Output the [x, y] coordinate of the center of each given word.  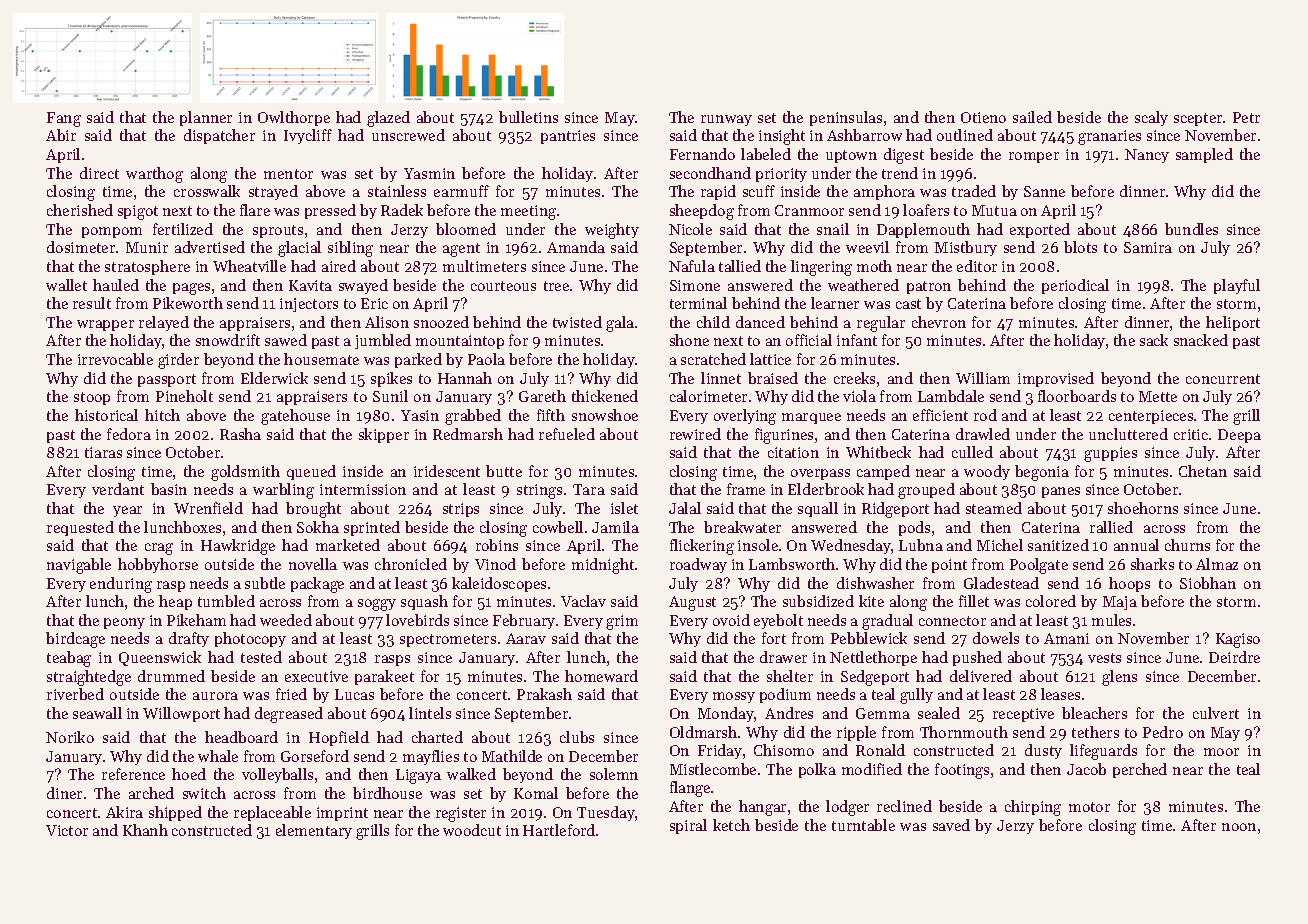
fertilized [183, 229]
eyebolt [778, 621]
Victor [67, 830]
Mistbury [966, 248]
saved [951, 825]
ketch [731, 825]
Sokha [318, 527]
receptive [1023, 715]
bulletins [528, 117]
